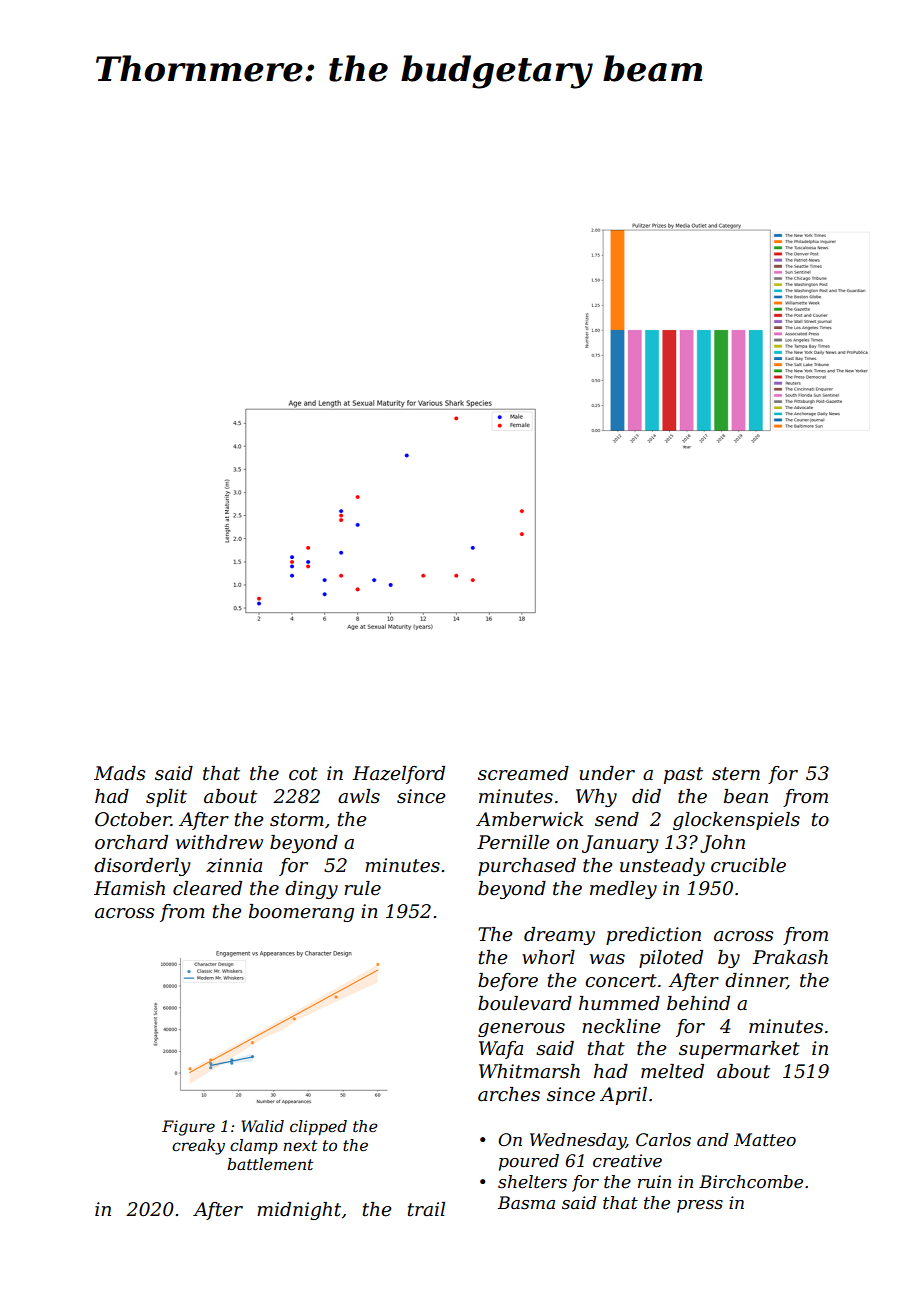  Describe the element at coordinates (198, 1147) in the screenshot. I see `creaky` at that location.
